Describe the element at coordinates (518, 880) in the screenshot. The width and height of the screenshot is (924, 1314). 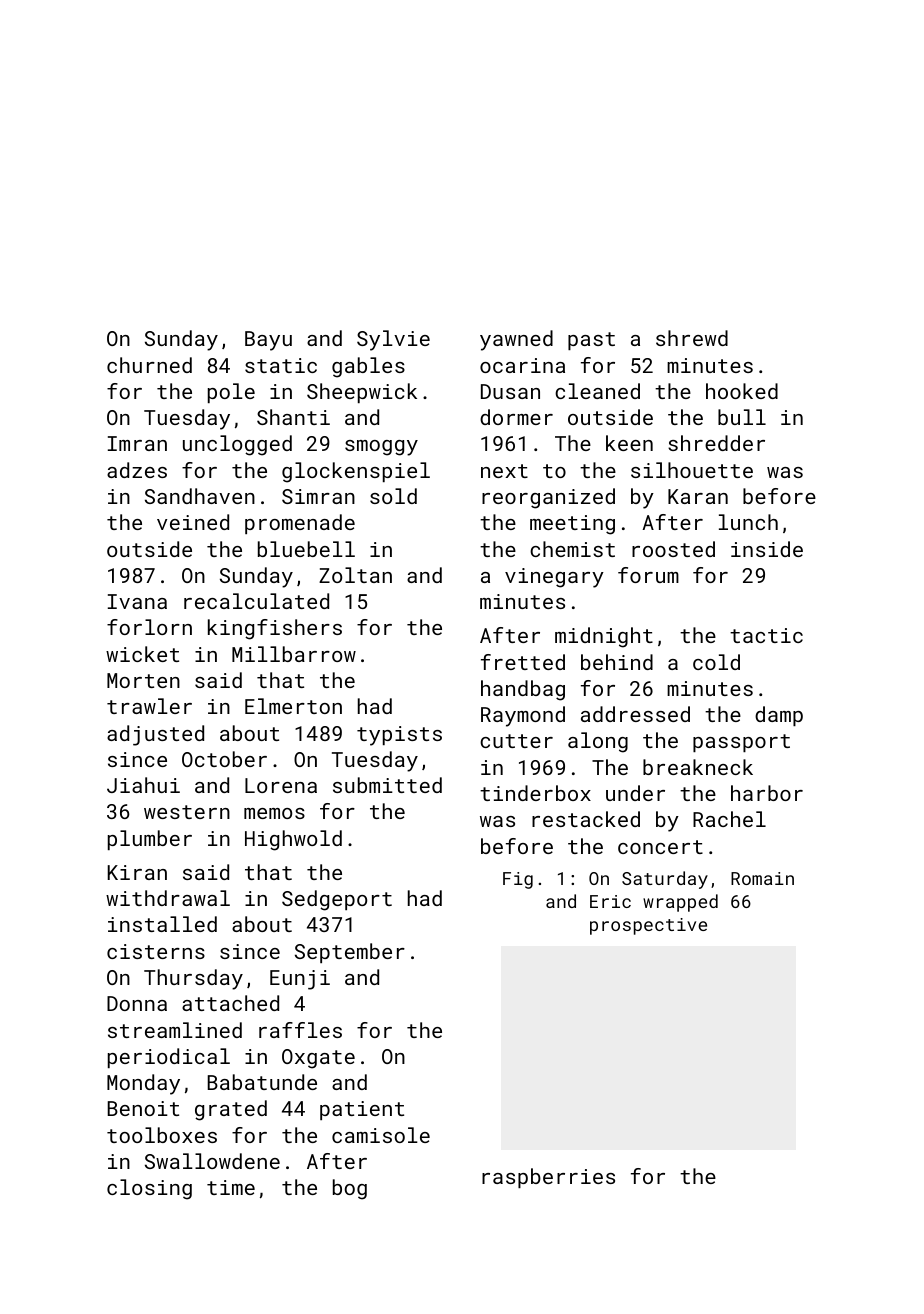
I see `Fig` at that location.
